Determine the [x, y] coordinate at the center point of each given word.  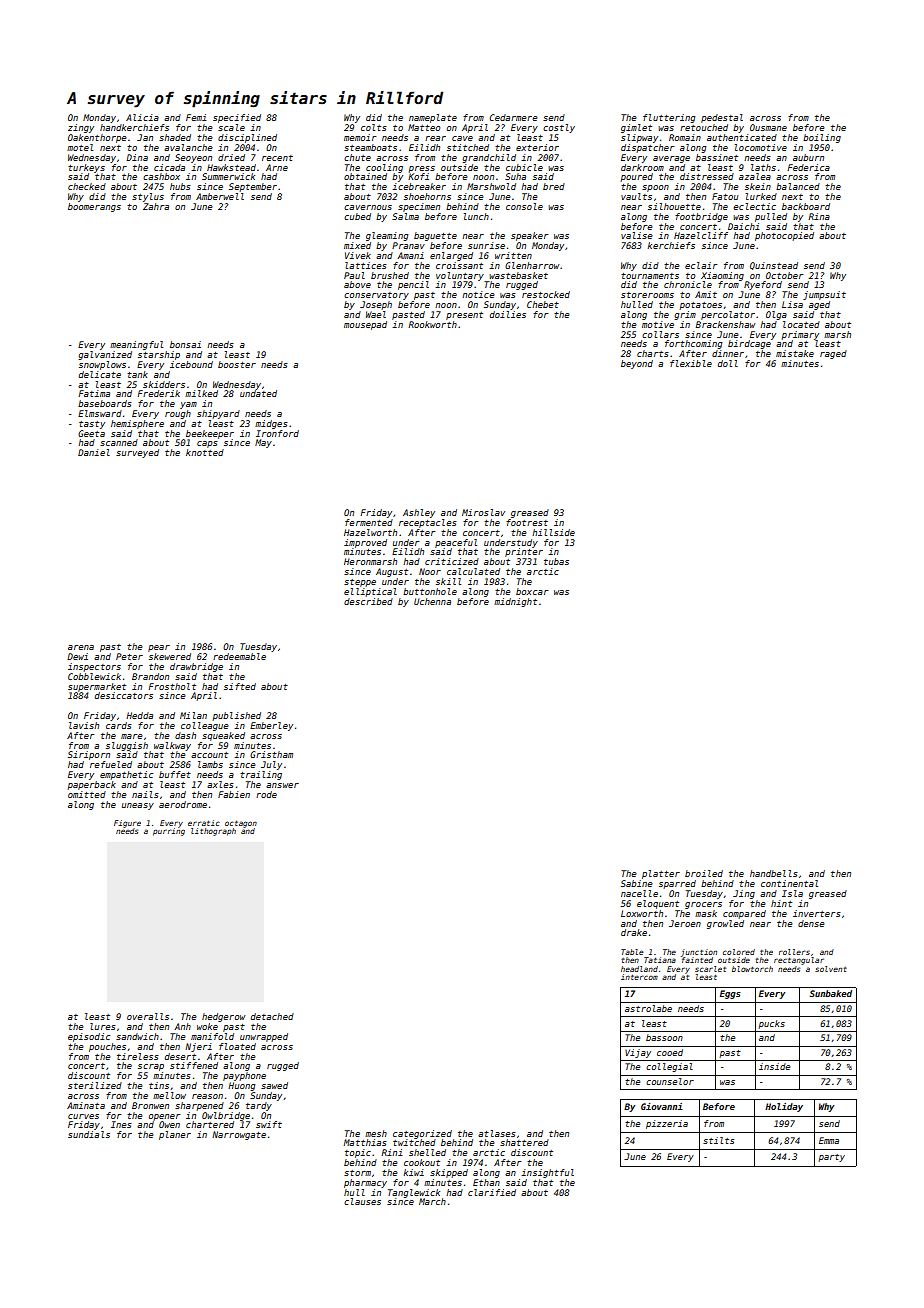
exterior [537, 147]
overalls [148, 1016]
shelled [427, 1152]
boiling [822, 138]
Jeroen [685, 923]
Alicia [142, 117]
